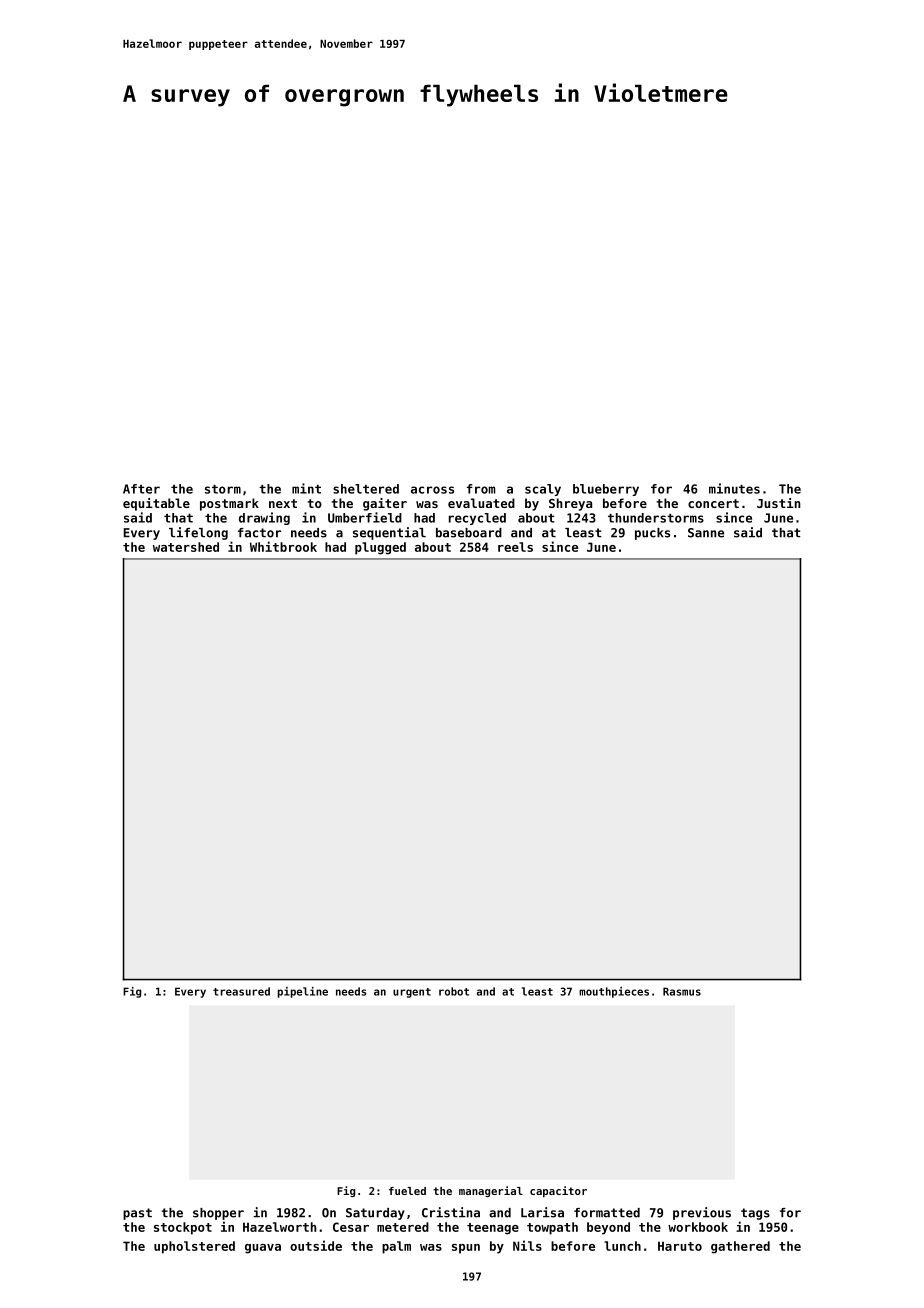 Image resolution: width=924 pixels, height=1308 pixels. I want to click on watershed, so click(186, 547).
